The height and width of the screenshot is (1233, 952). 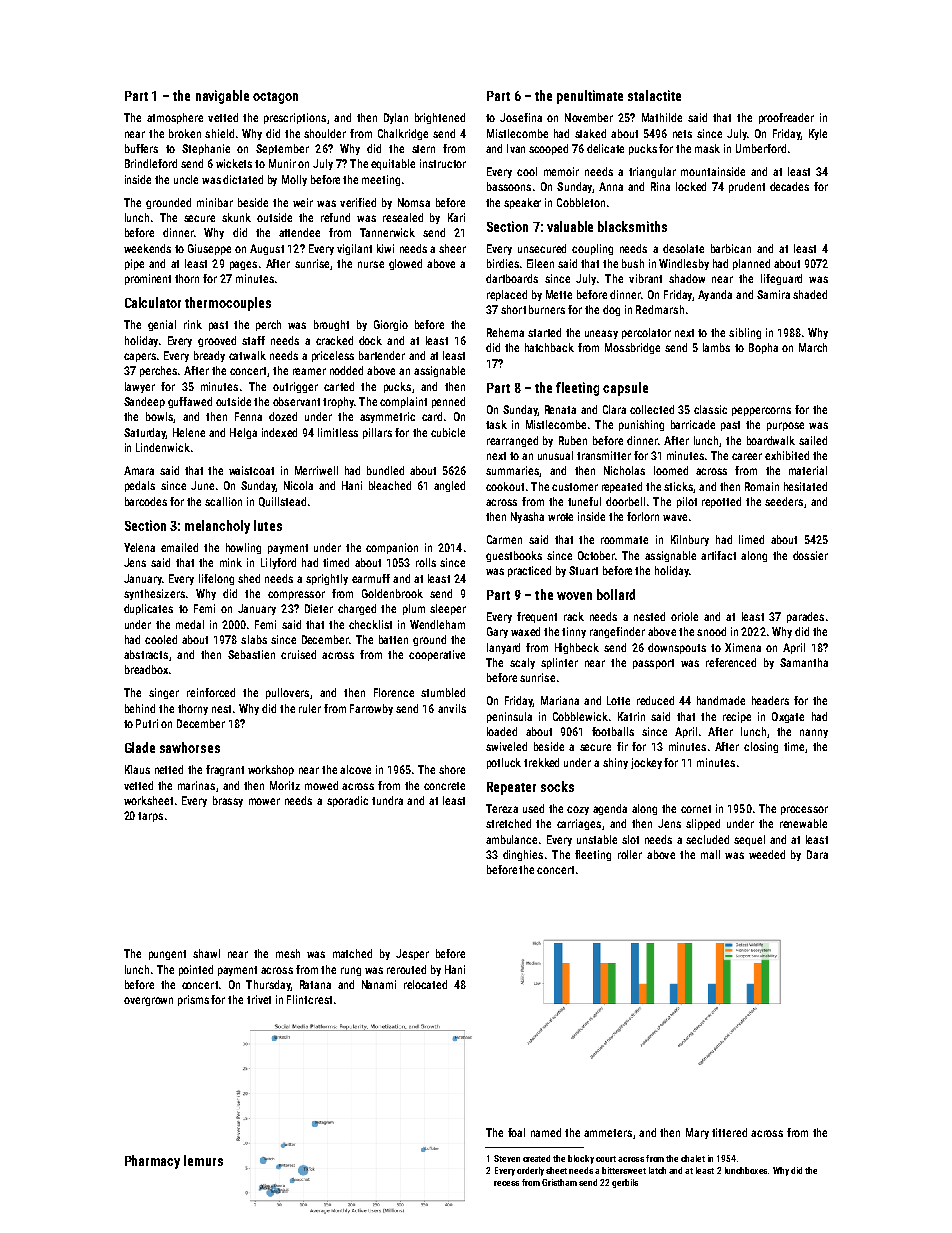 What do you see at coordinates (315, 984) in the screenshot?
I see `Ratana` at bounding box center [315, 984].
